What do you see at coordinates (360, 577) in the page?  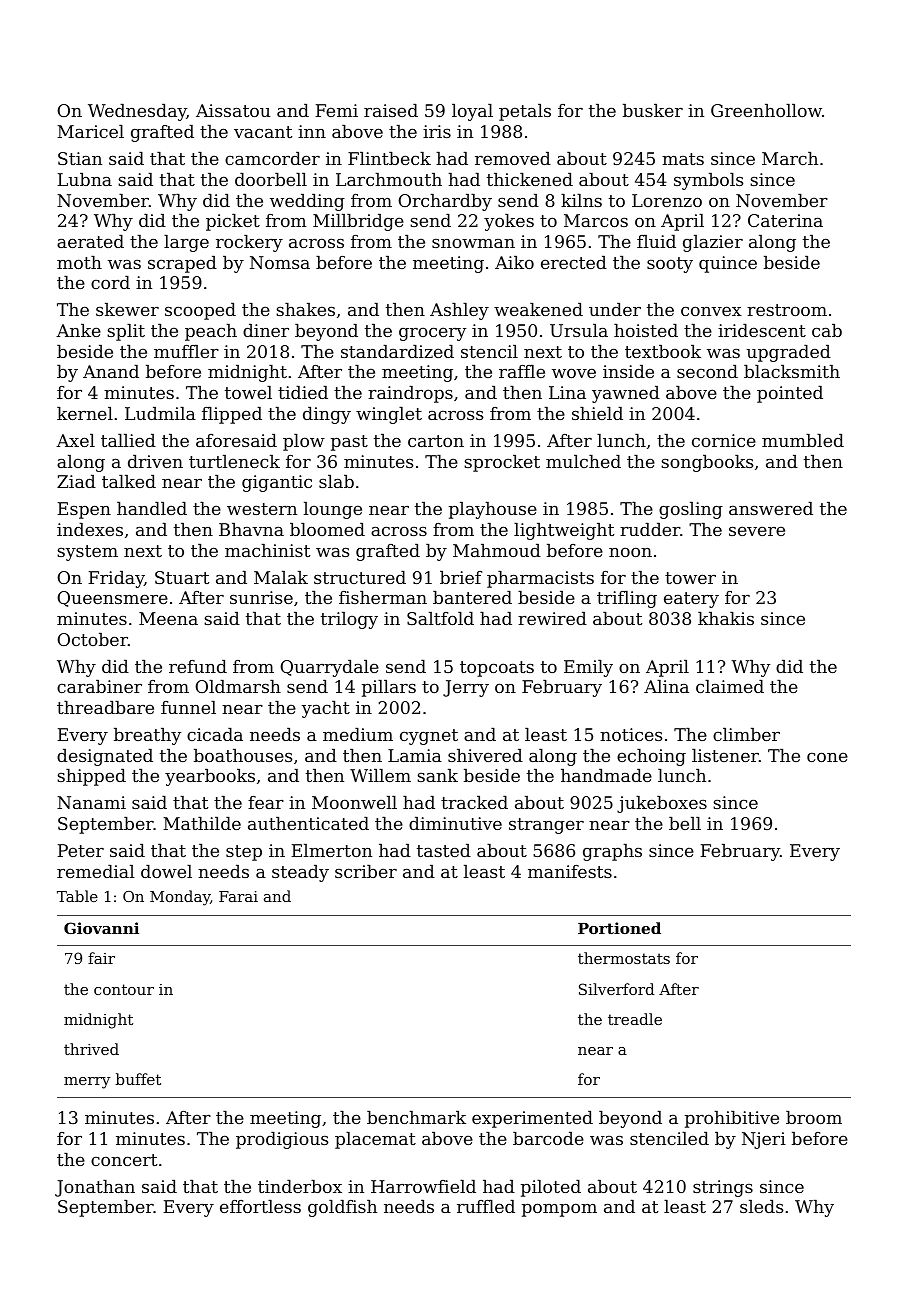 I see `structured` at bounding box center [360, 577].
